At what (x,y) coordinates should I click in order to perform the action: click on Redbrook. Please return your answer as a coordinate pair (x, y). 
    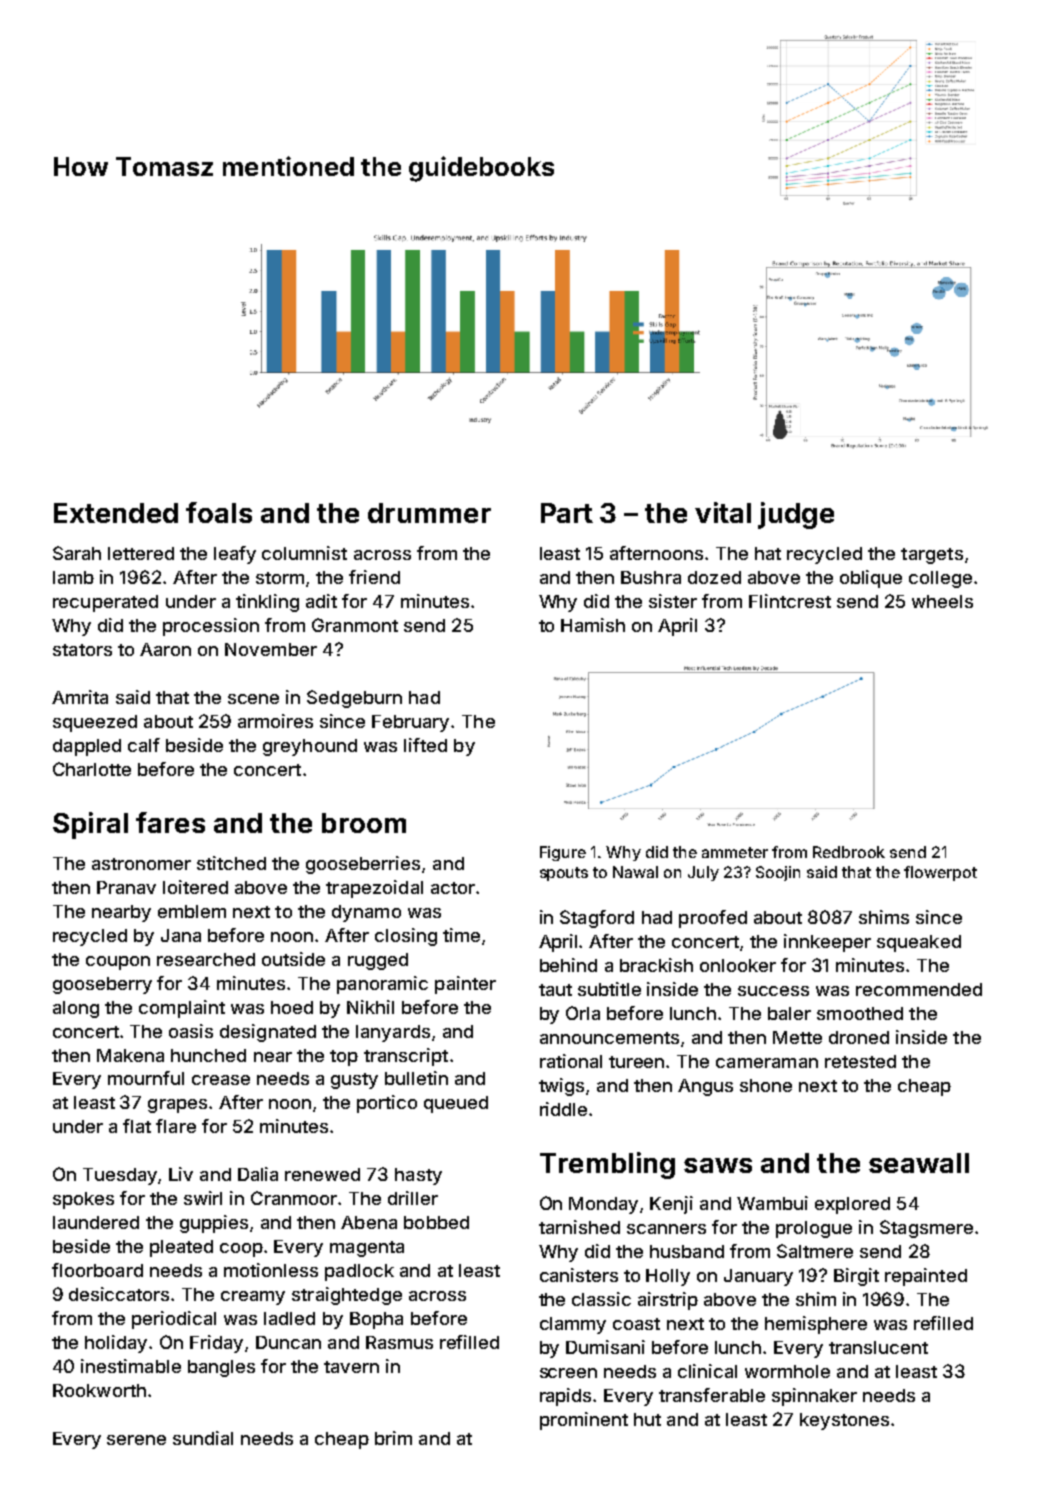
    Looking at the image, I should click on (849, 852).
